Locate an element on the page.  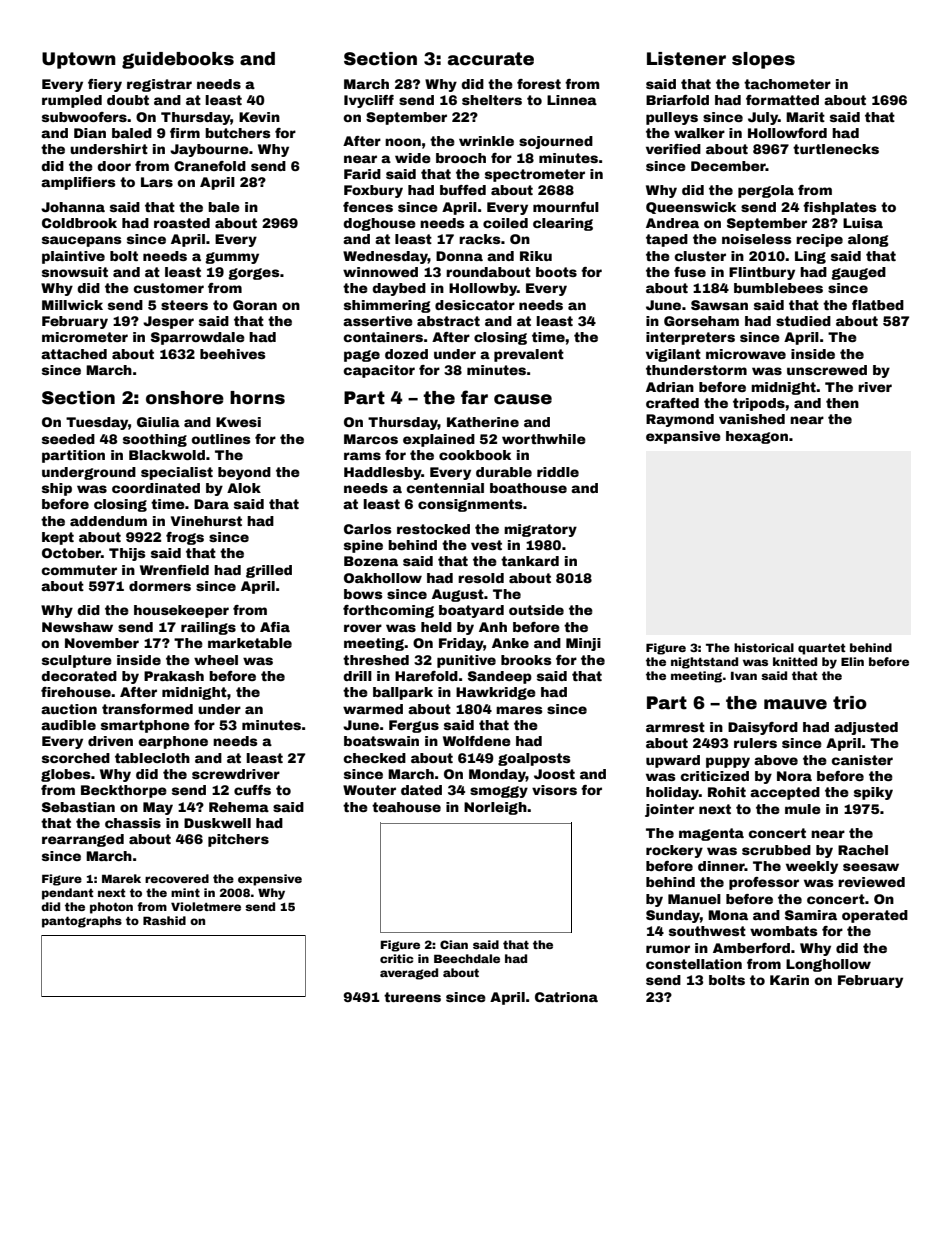
slopes is located at coordinates (763, 60).
